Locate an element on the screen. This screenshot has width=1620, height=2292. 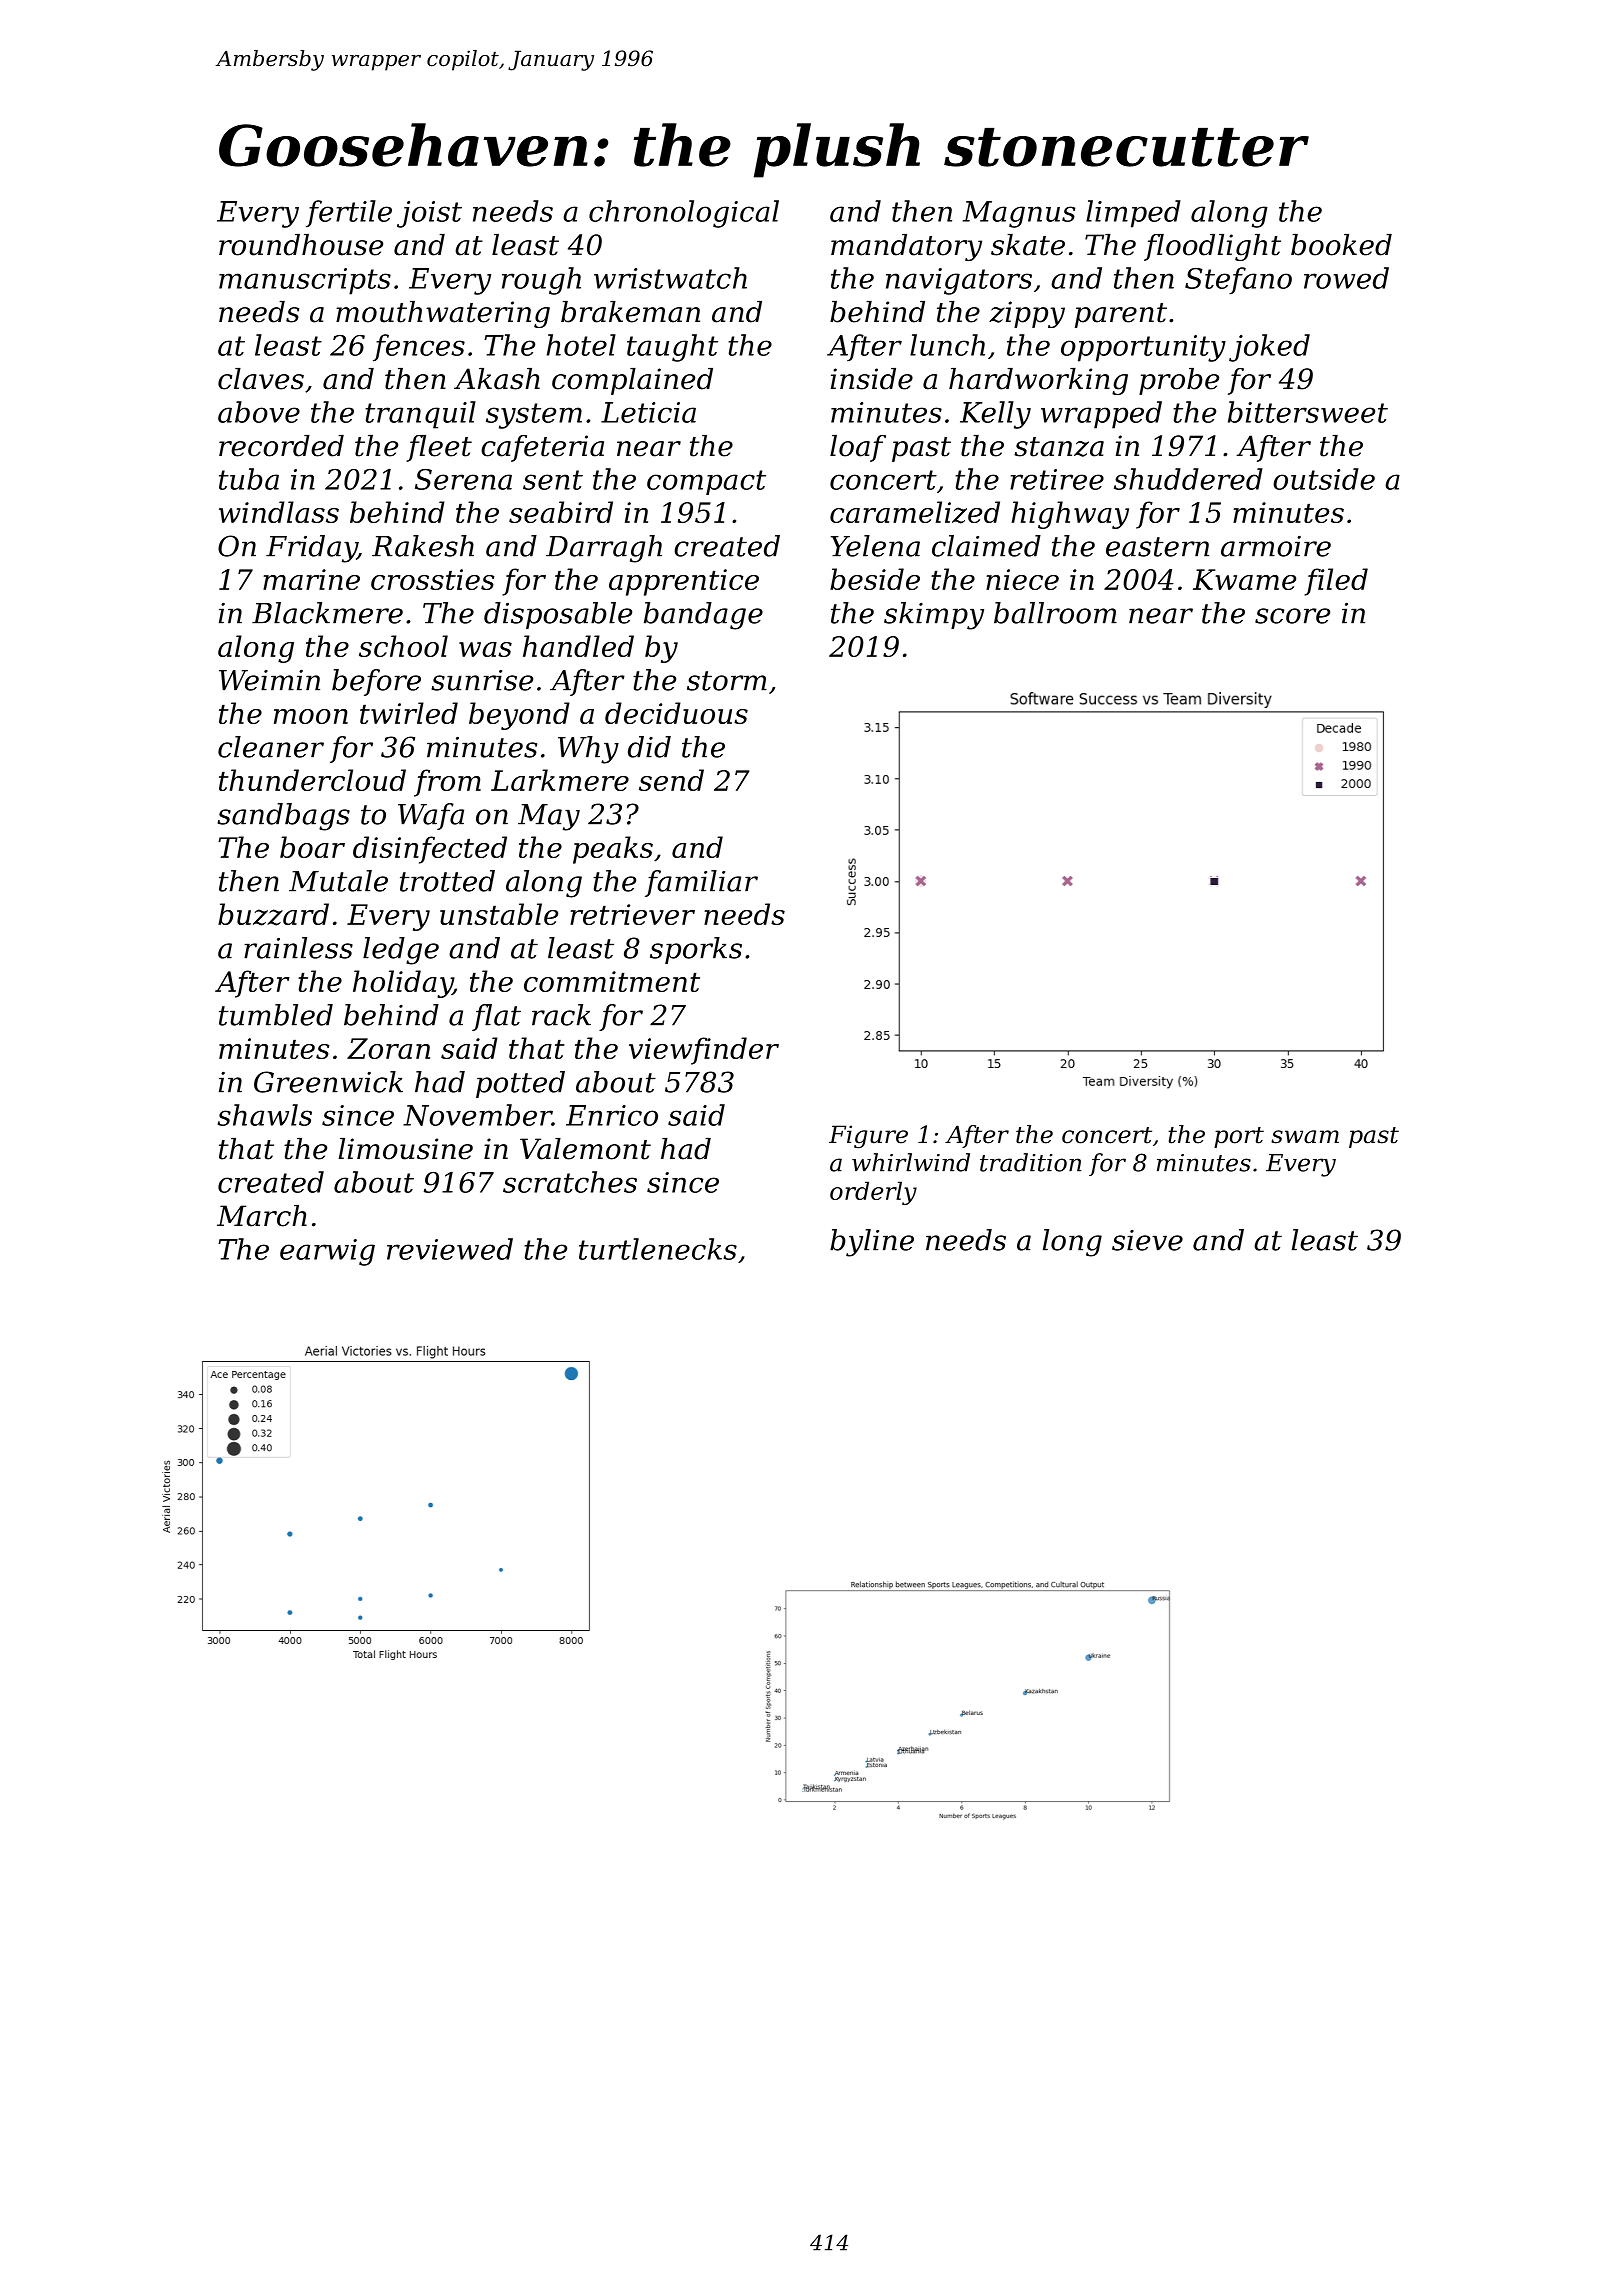
Magnus is located at coordinates (1019, 214).
